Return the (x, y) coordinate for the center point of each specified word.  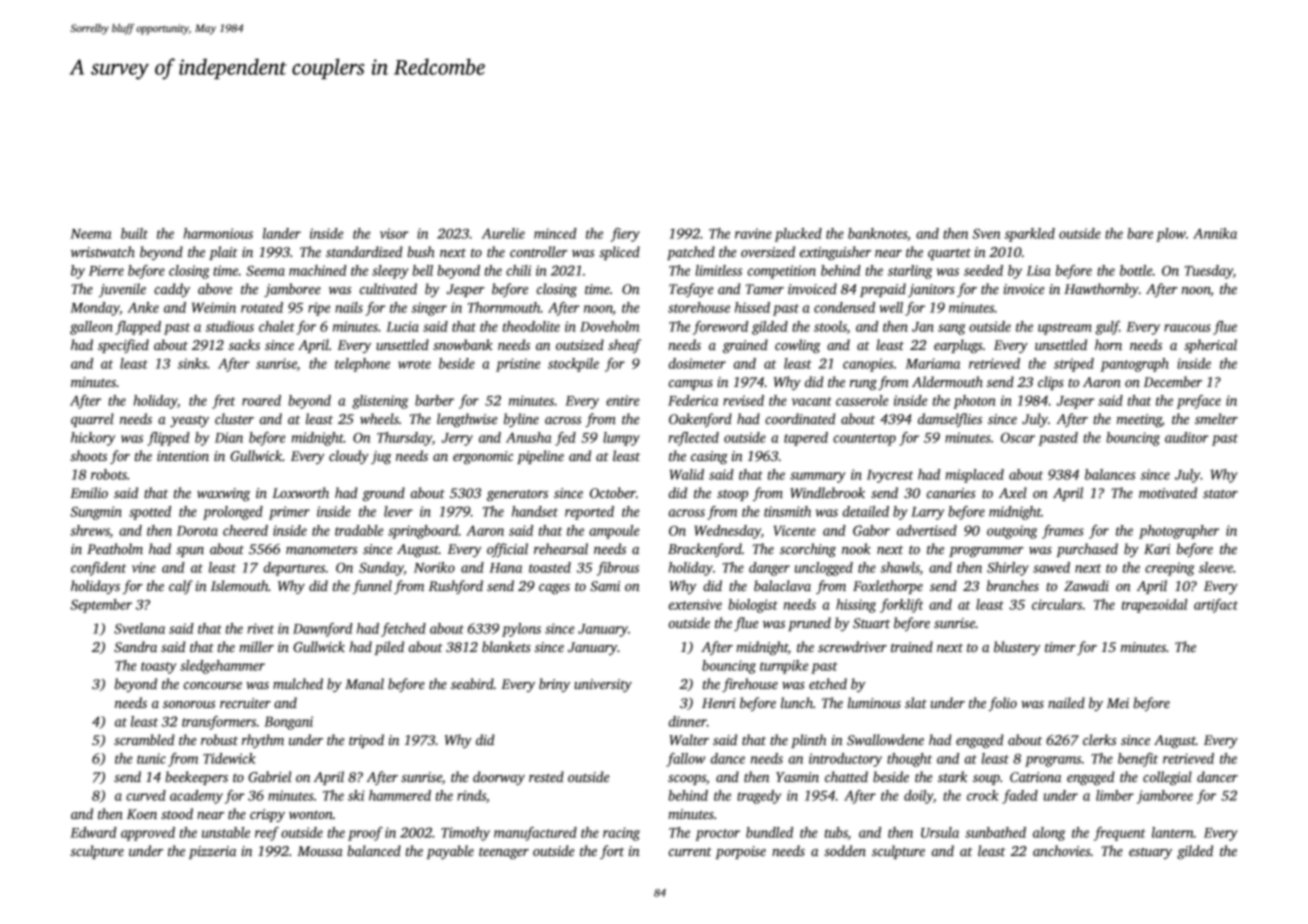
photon (974, 402)
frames (1063, 532)
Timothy (465, 834)
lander (282, 233)
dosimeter (697, 363)
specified (123, 346)
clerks (1099, 739)
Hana (505, 568)
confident (98, 569)
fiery (625, 235)
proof (365, 834)
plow (1171, 235)
